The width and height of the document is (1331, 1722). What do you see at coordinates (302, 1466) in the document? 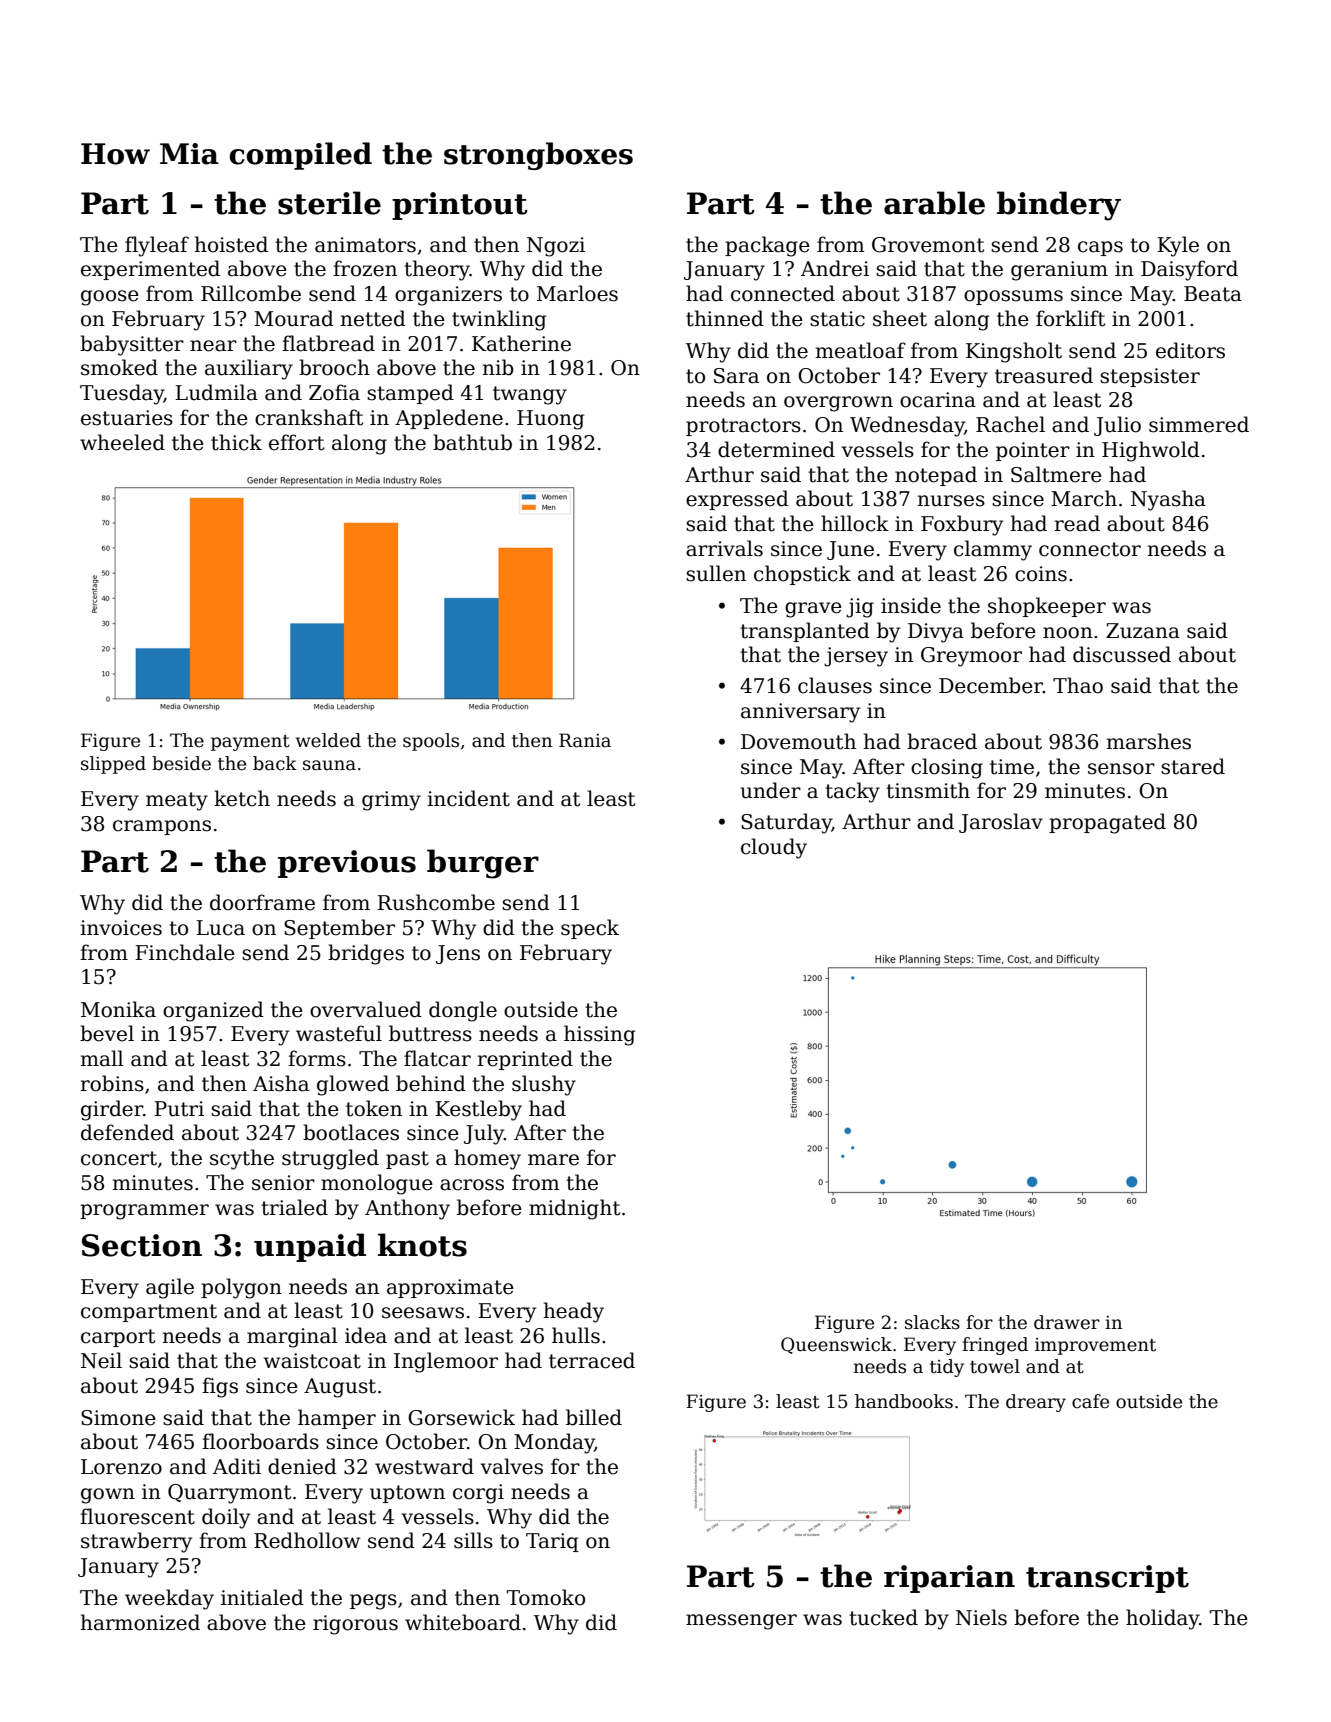
I see `denied` at bounding box center [302, 1466].
